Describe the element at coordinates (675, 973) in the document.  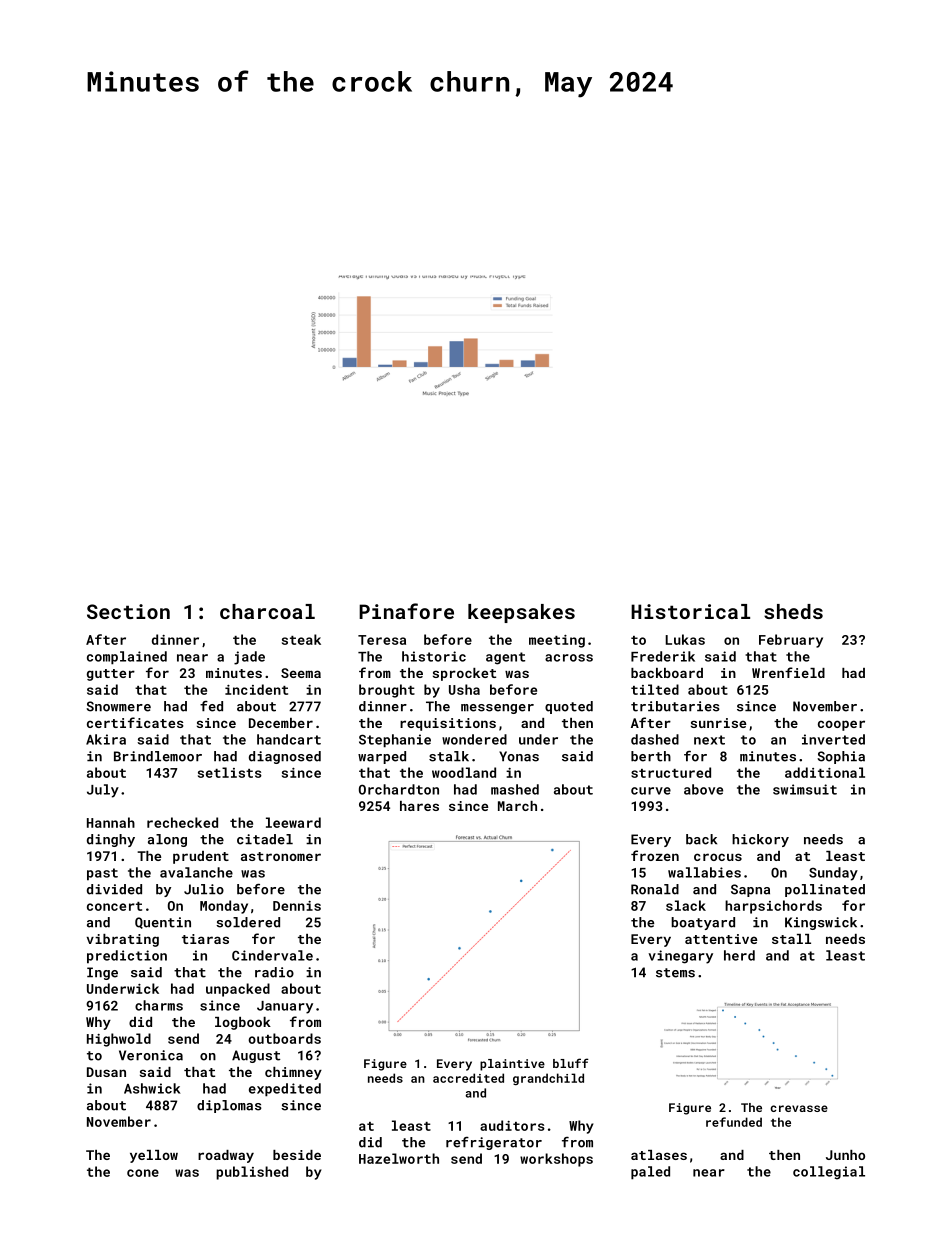
I see `stems` at that location.
